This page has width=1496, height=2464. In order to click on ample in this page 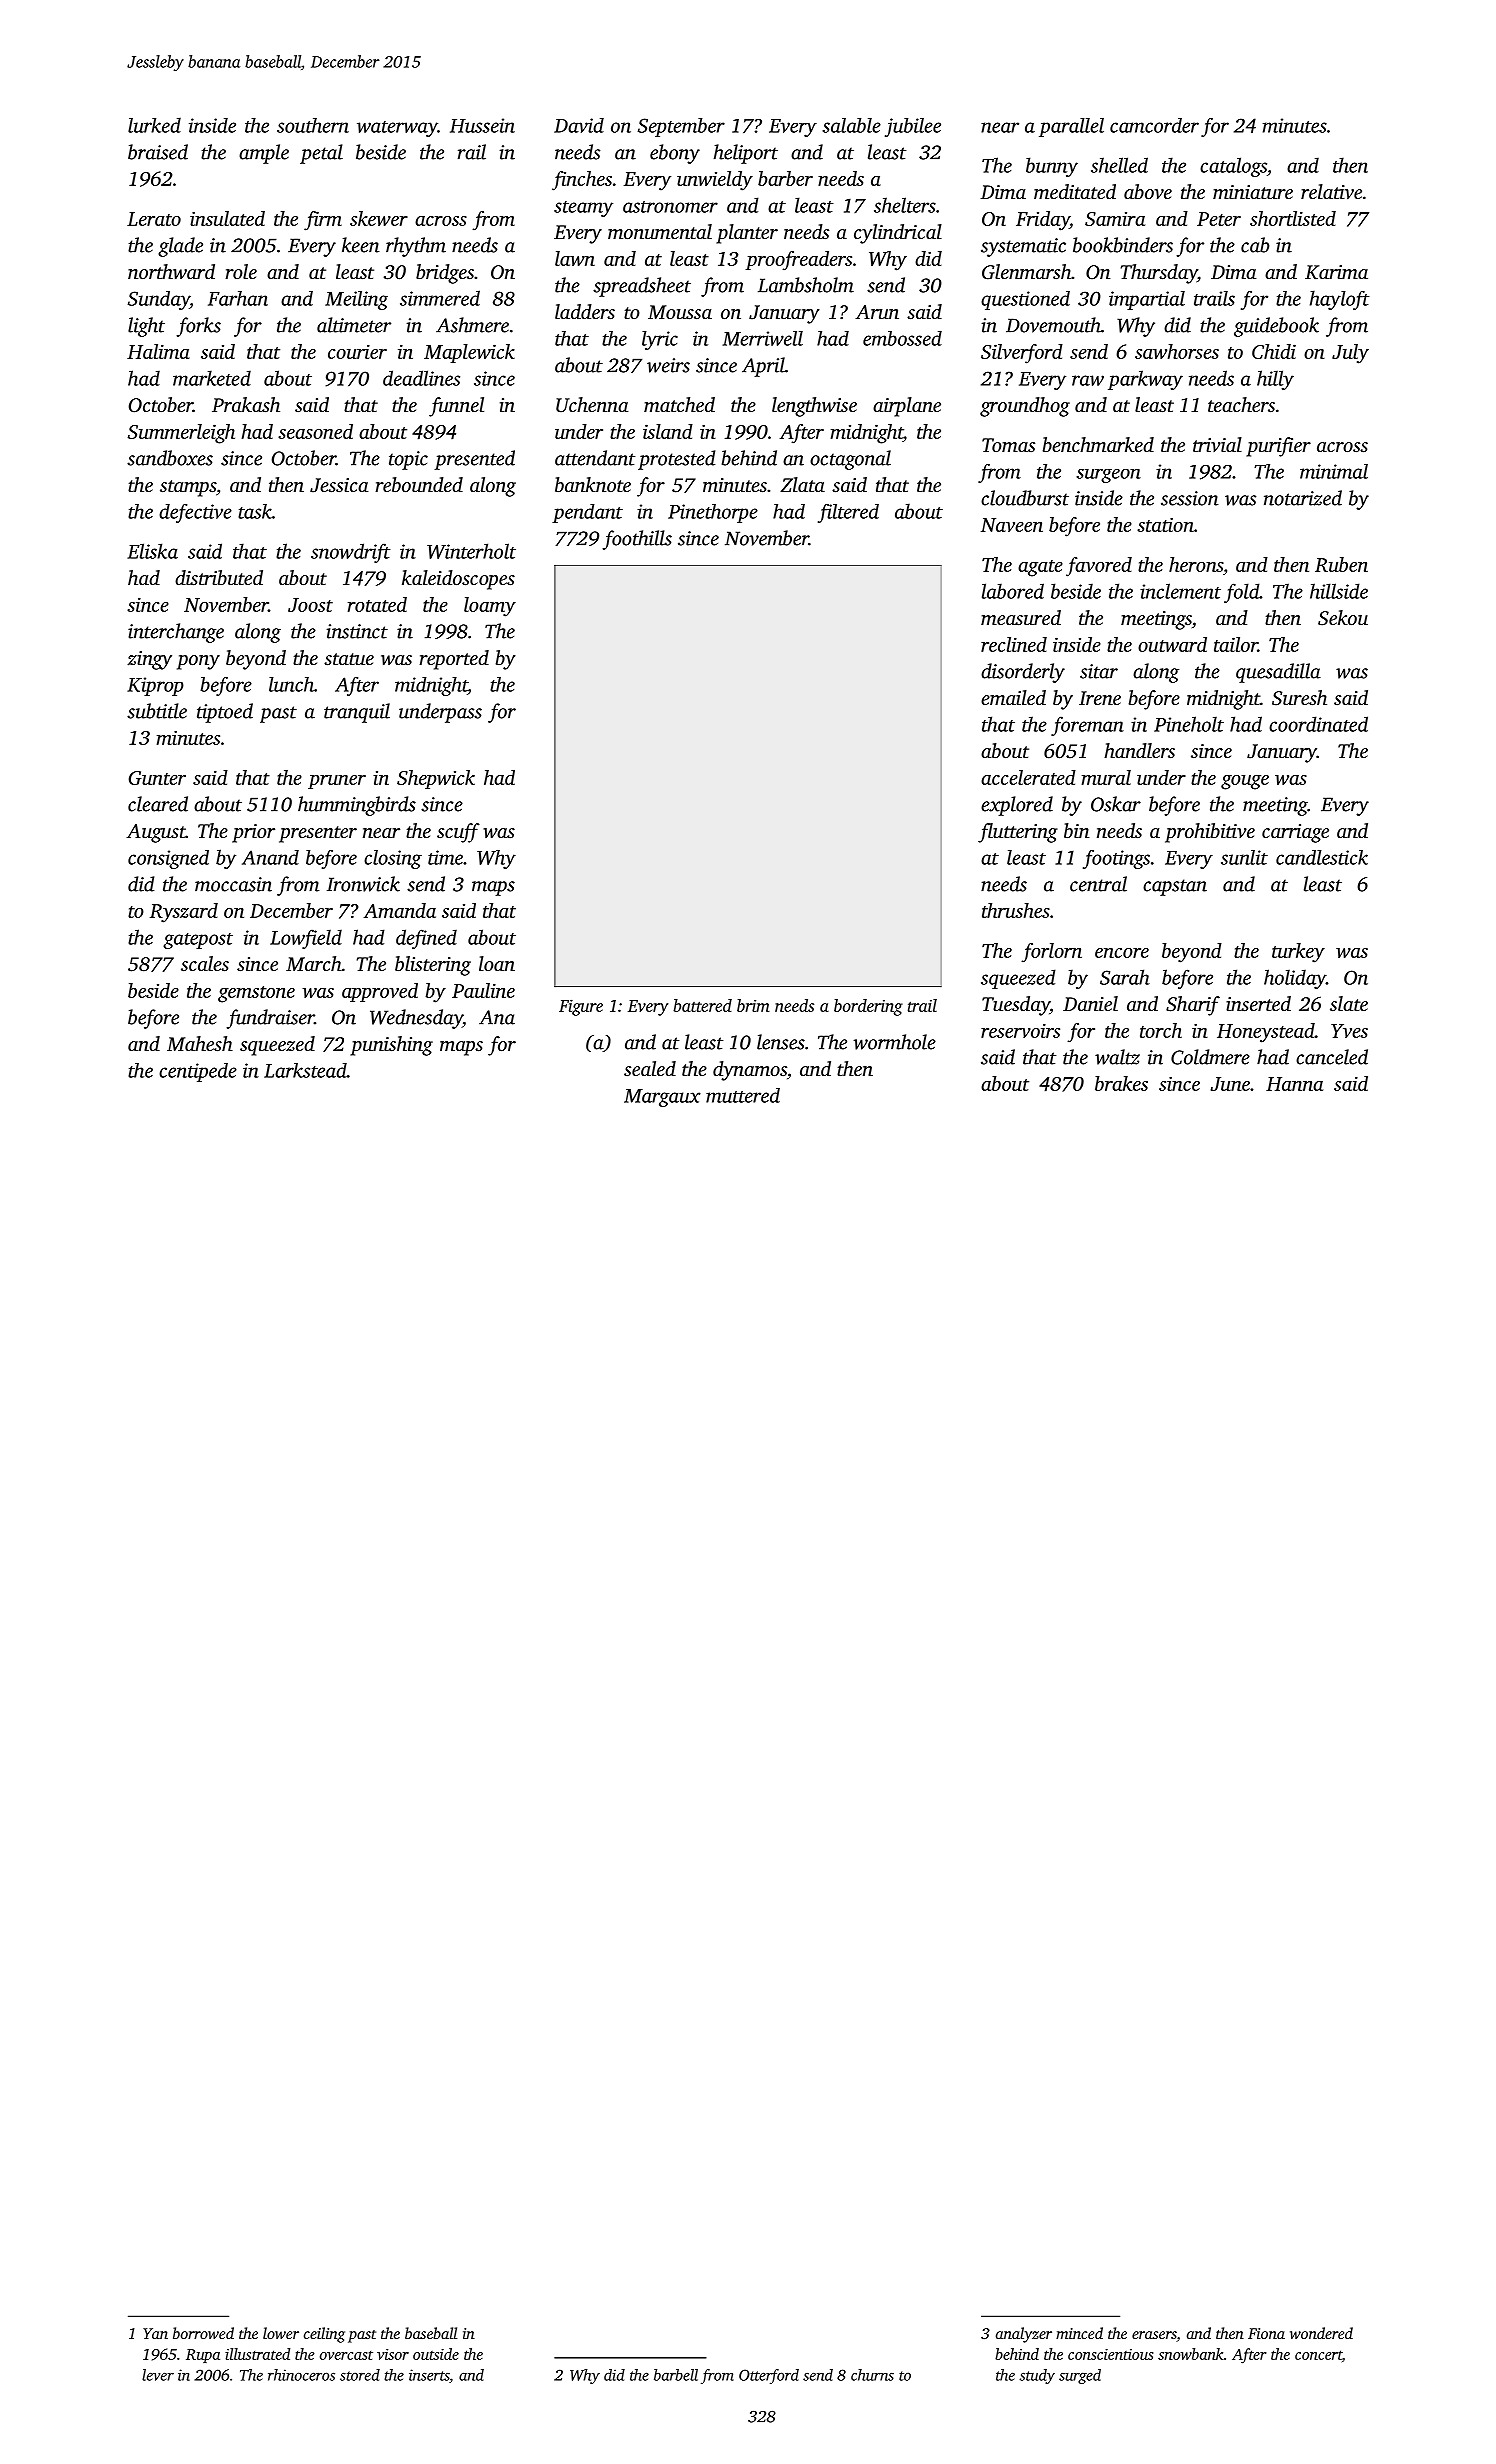, I will do `click(264, 154)`.
